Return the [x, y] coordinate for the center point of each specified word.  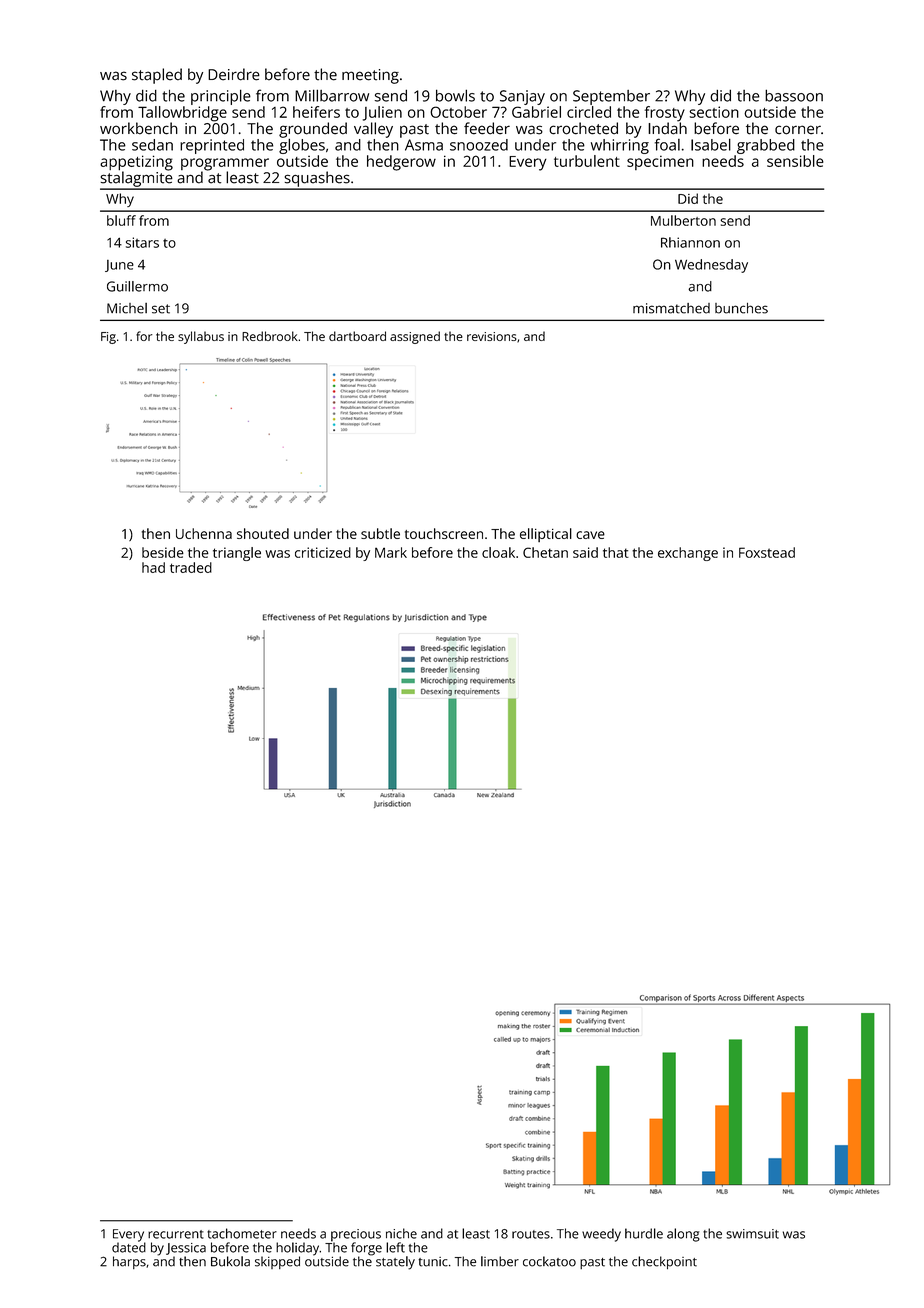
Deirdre [234, 74]
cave [590, 535]
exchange [688, 554]
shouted [263, 533]
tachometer [242, 1233]
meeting [370, 76]
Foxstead [767, 552]
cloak [498, 552]
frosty [665, 114]
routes [531, 1234]
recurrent [176, 1234]
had [153, 567]
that [616, 552]
